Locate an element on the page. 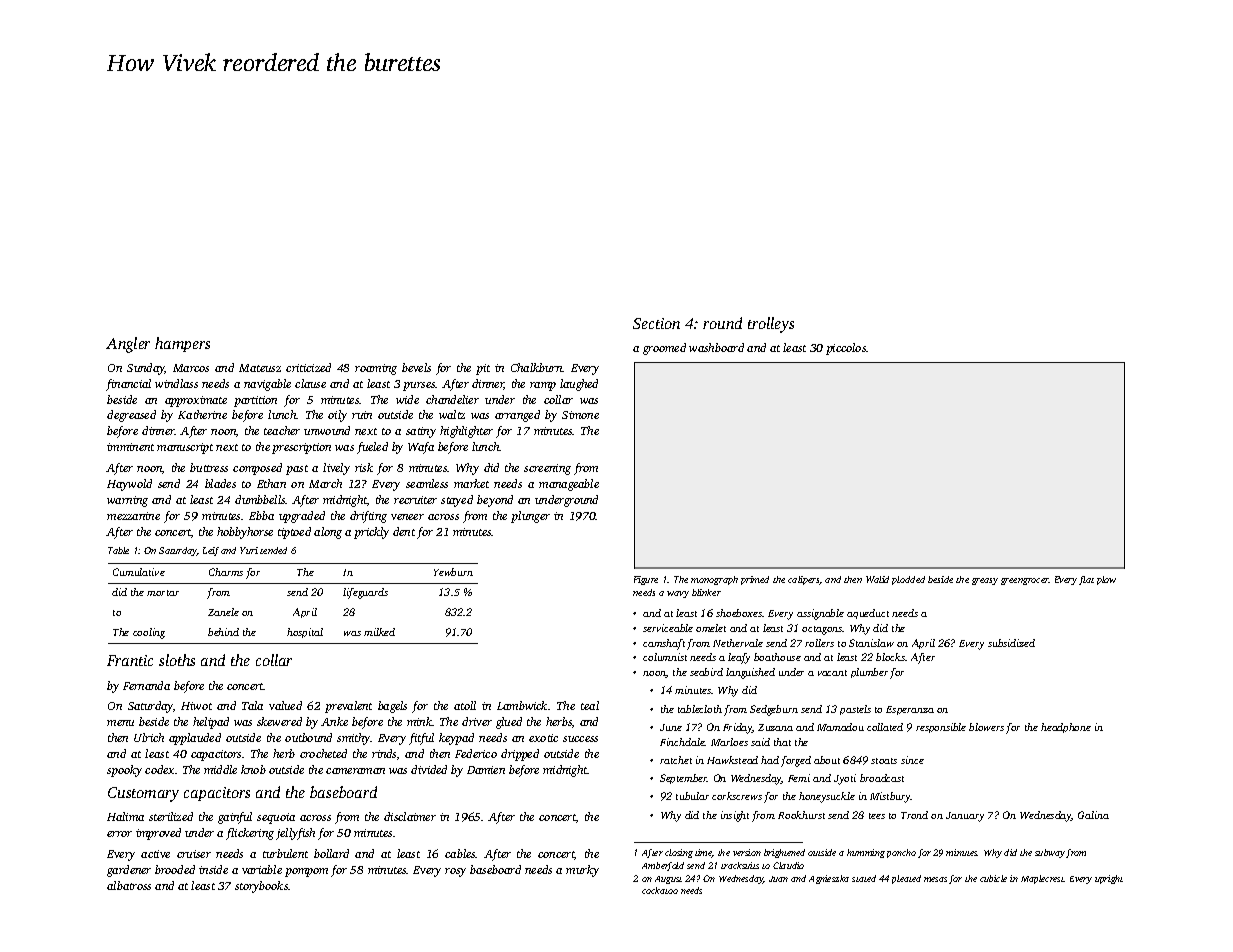 The height and width of the image is (952, 1233). menu is located at coordinates (120, 723).
